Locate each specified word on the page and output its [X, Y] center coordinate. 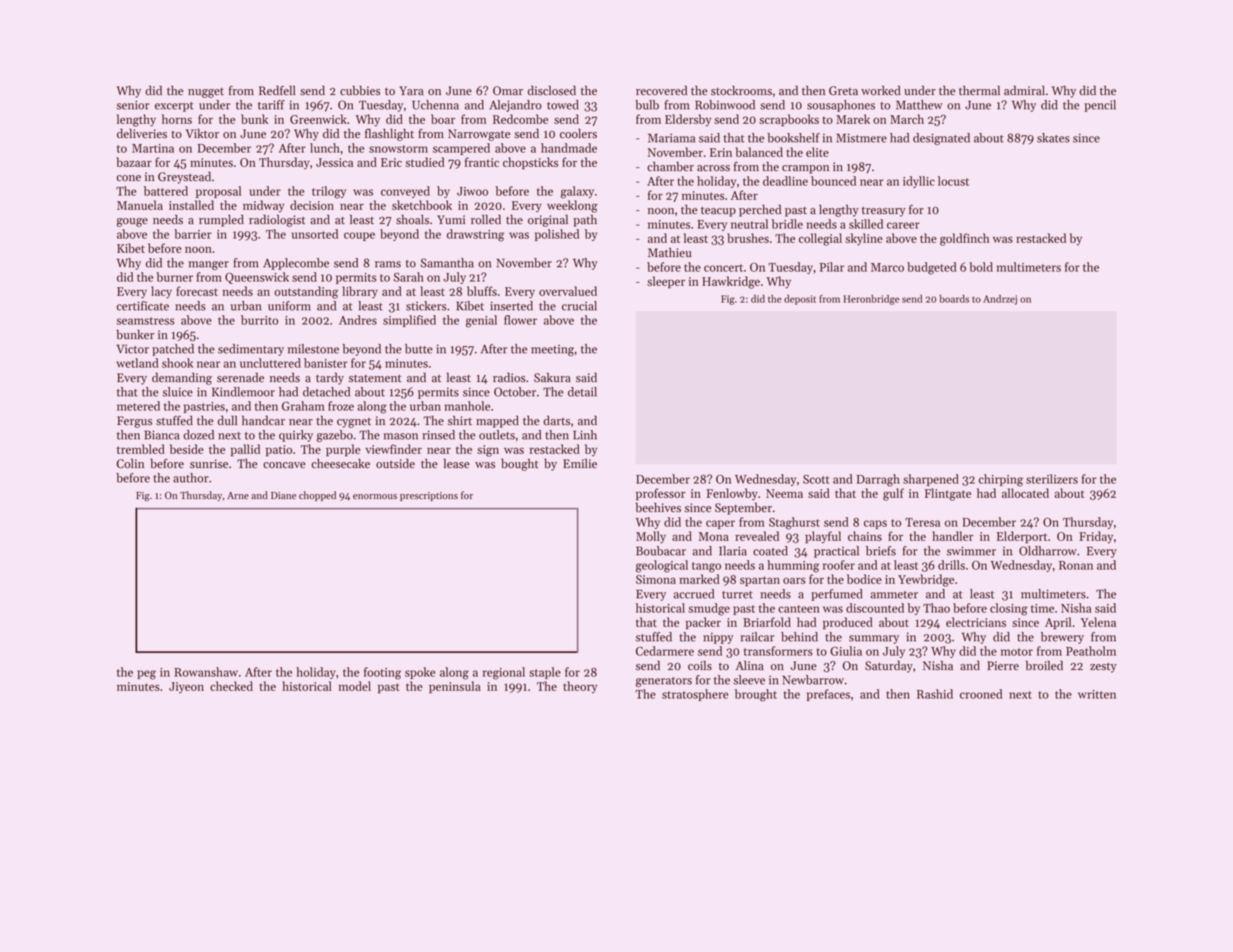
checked [231, 686]
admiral [1024, 90]
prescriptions [429, 496]
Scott [816, 479]
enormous [375, 497]
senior [133, 105]
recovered [661, 90]
